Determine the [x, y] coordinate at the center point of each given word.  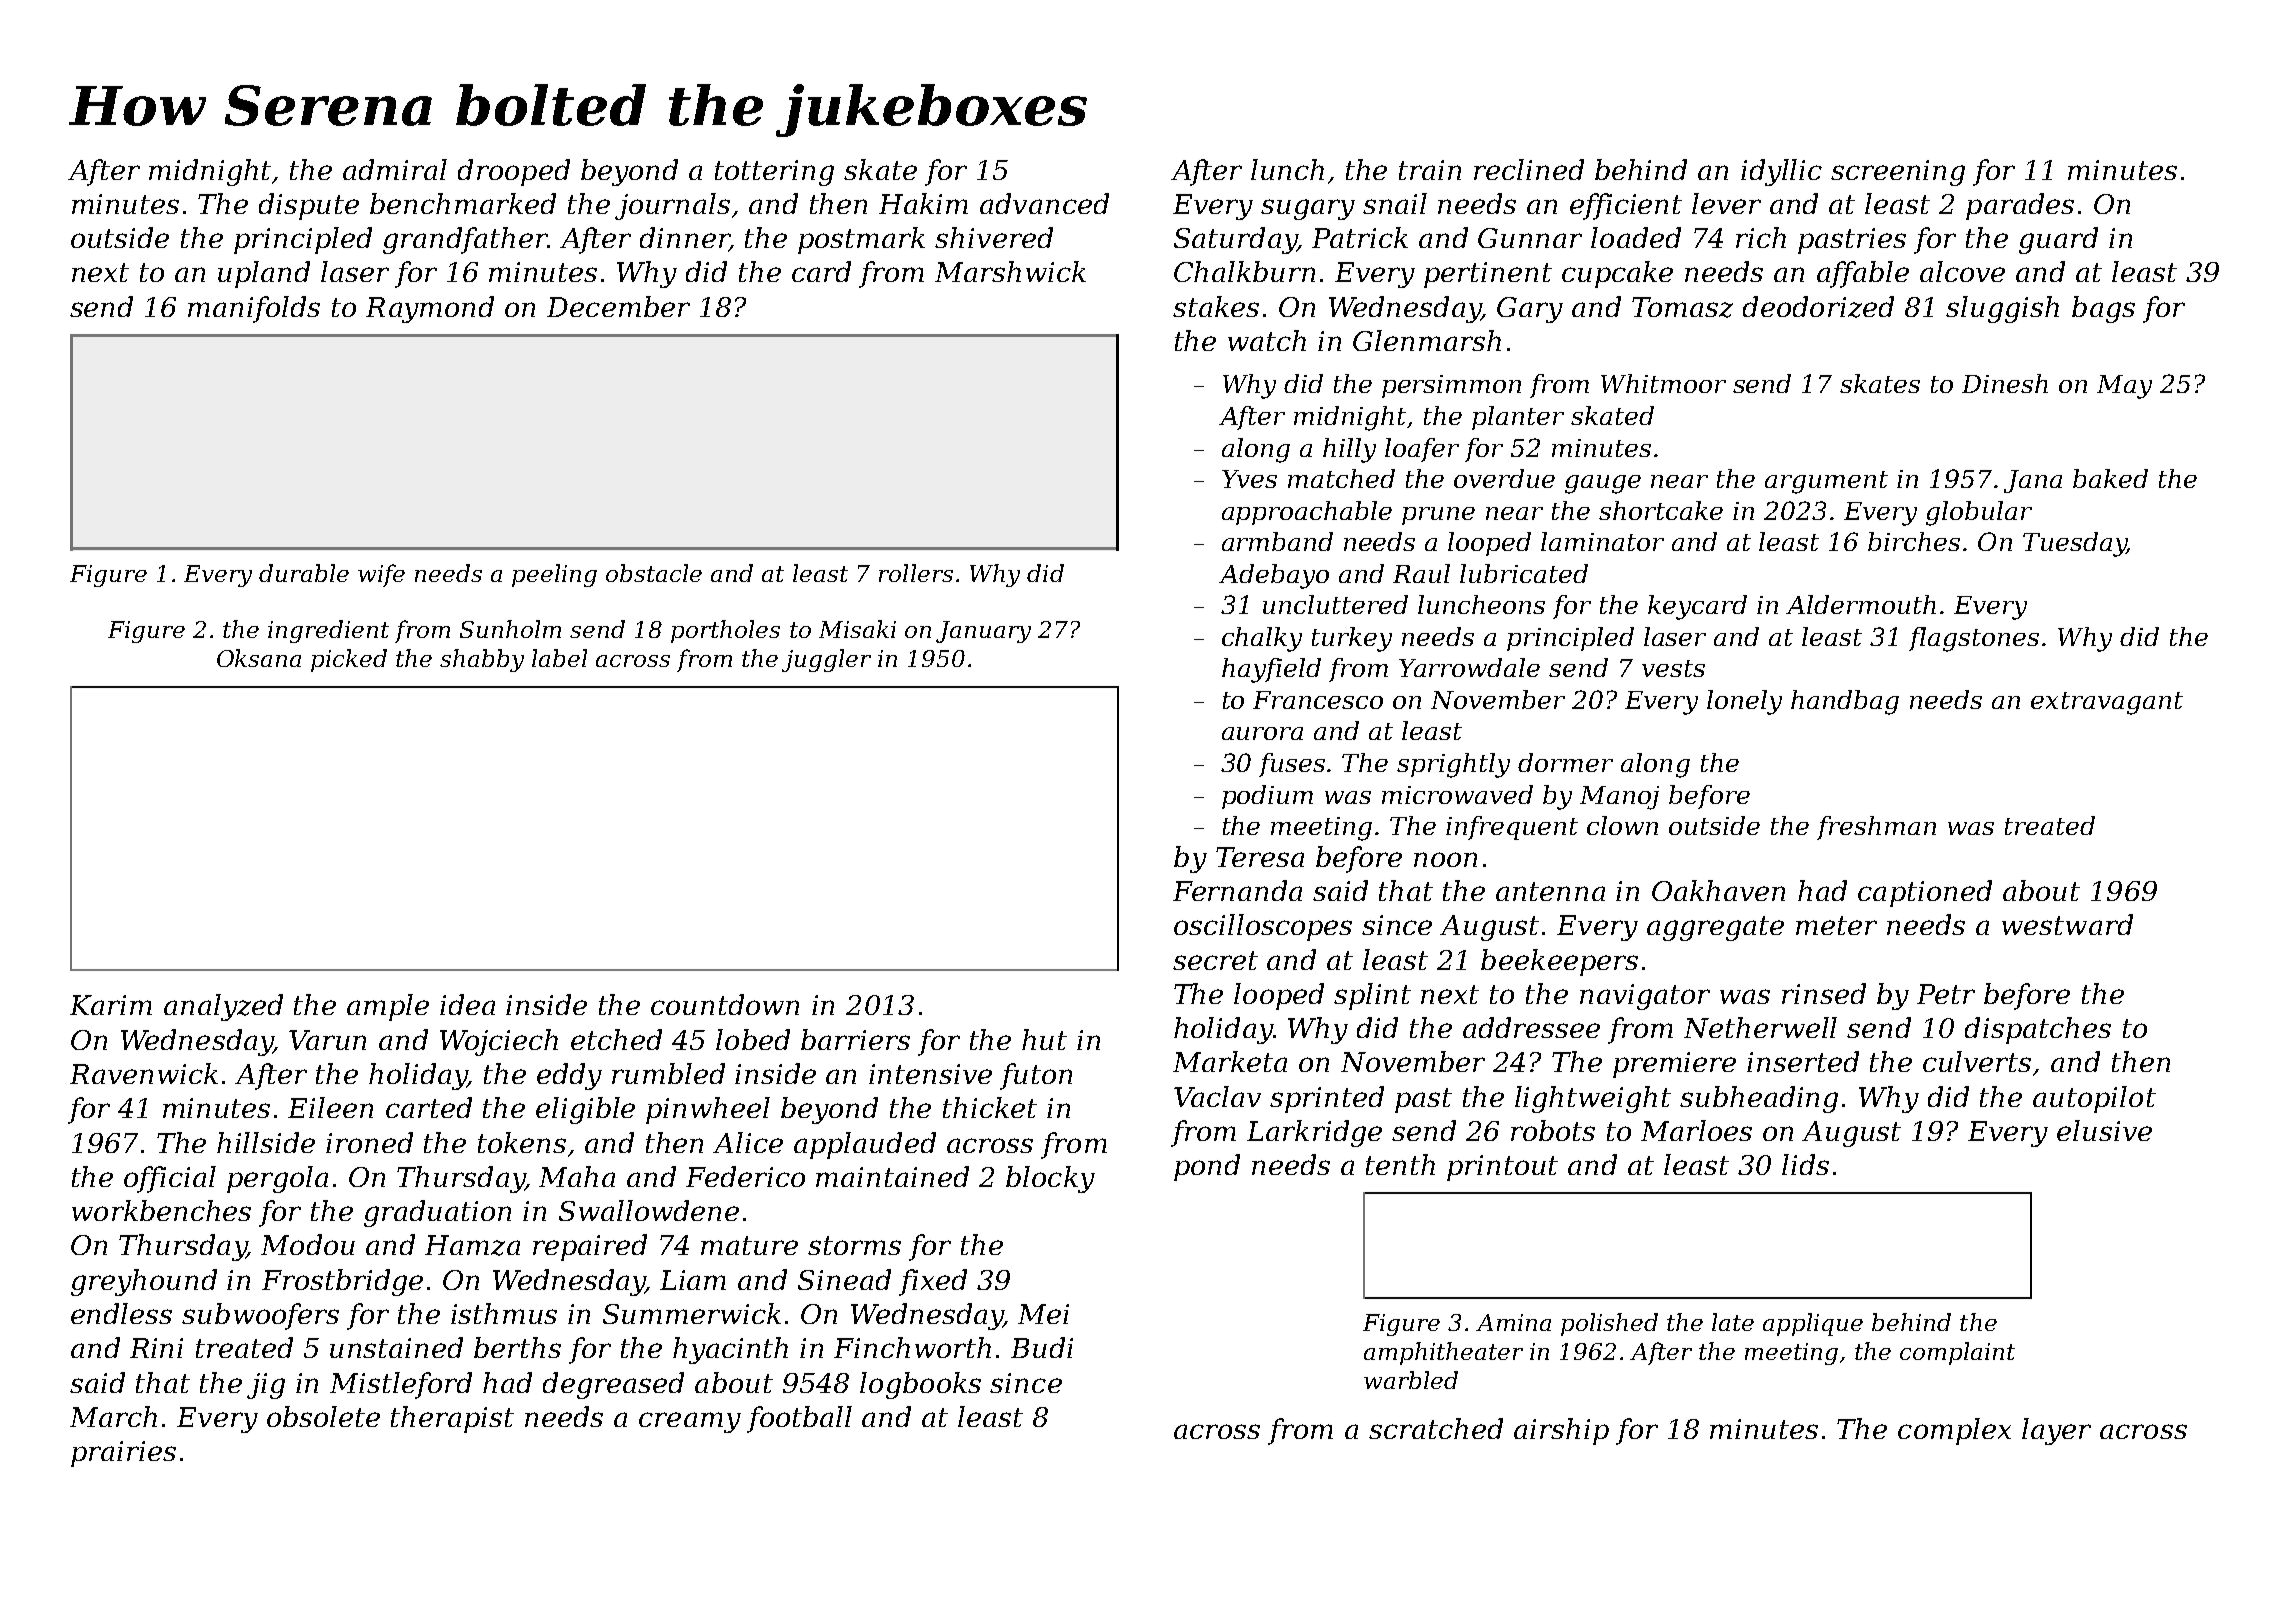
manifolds [254, 309]
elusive [2104, 1130]
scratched [1436, 1428]
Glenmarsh [1427, 340]
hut [1044, 1039]
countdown [725, 1004]
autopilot [2094, 1099]
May [2124, 387]
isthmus [504, 1313]
